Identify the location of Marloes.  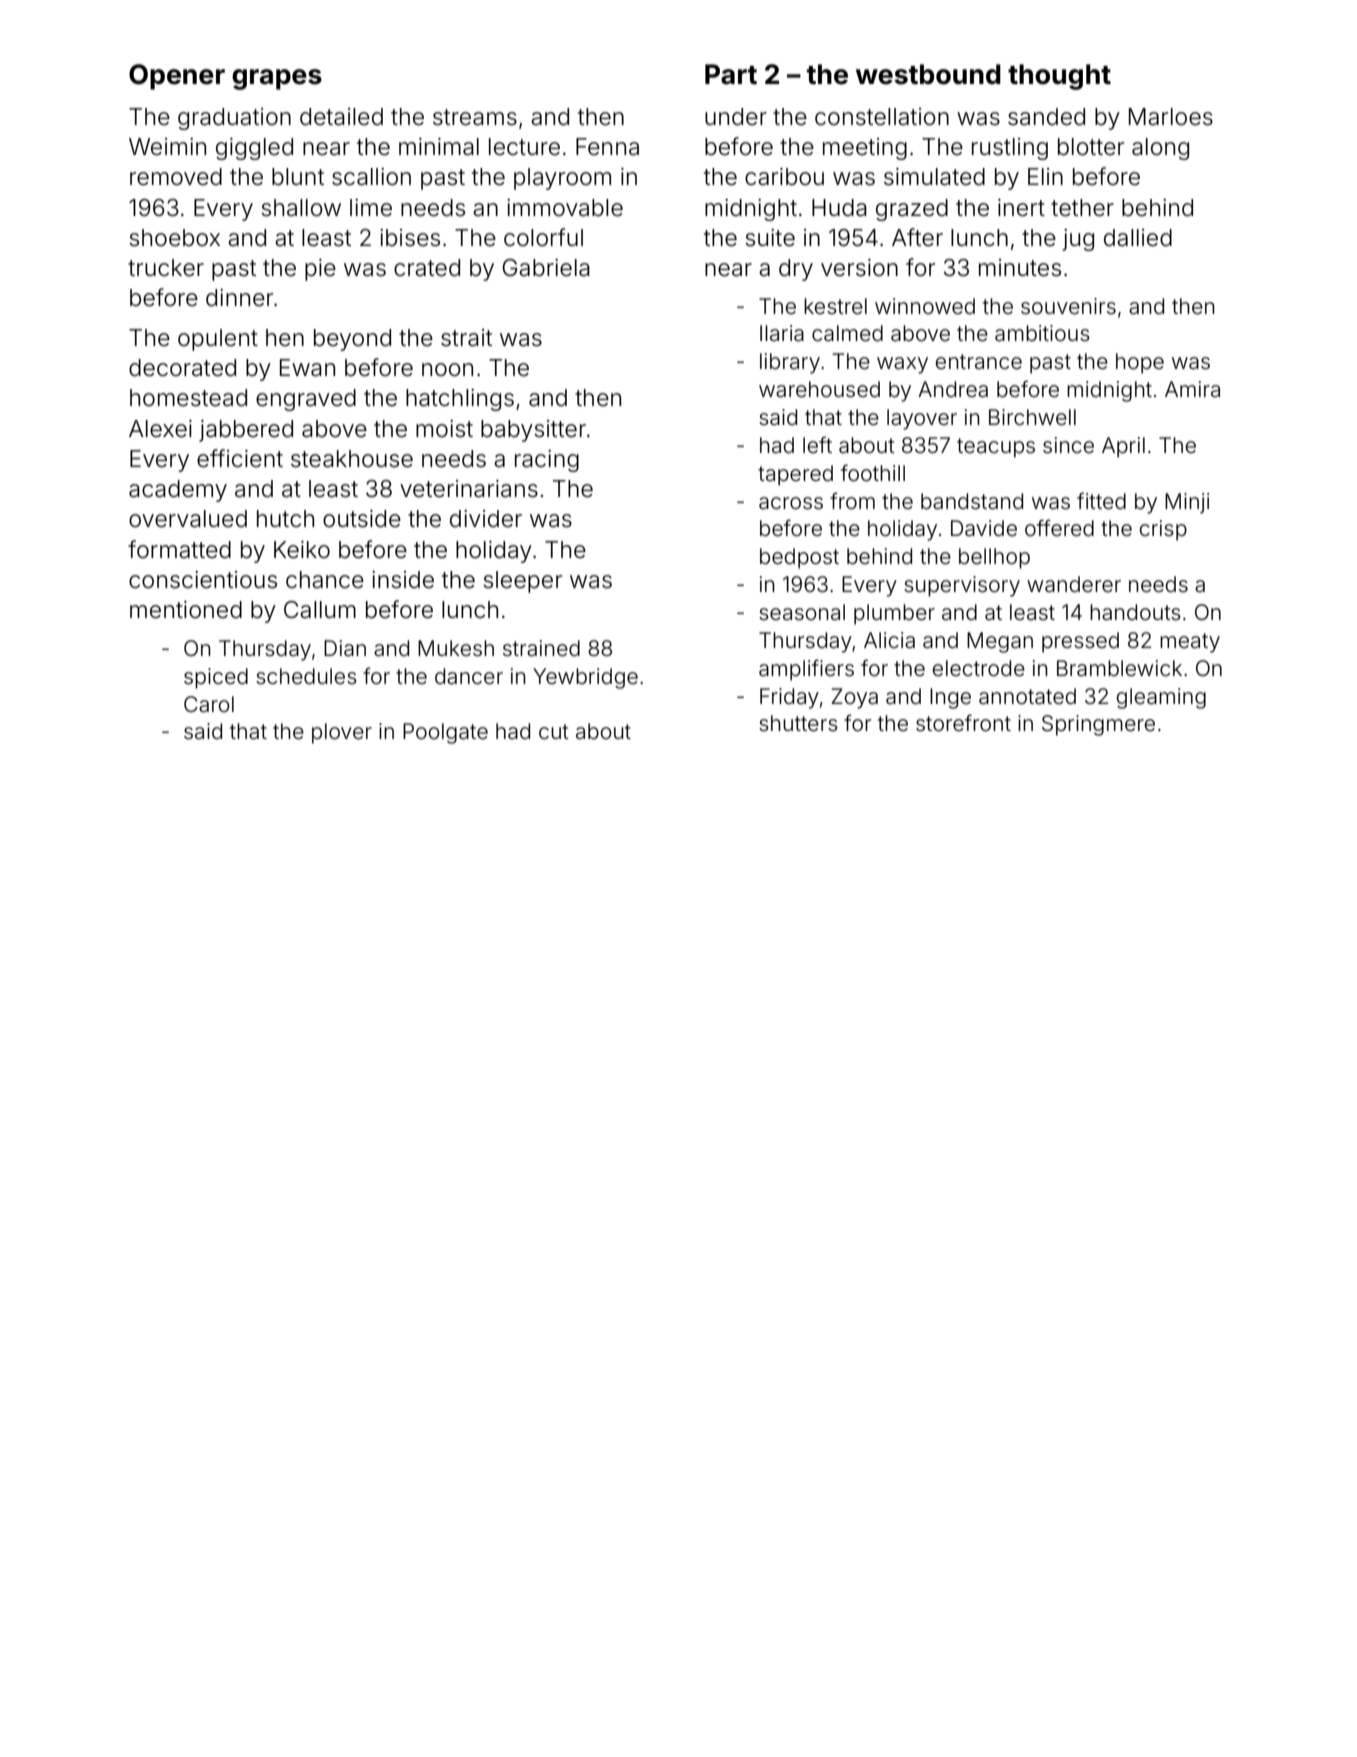
(1171, 117).
